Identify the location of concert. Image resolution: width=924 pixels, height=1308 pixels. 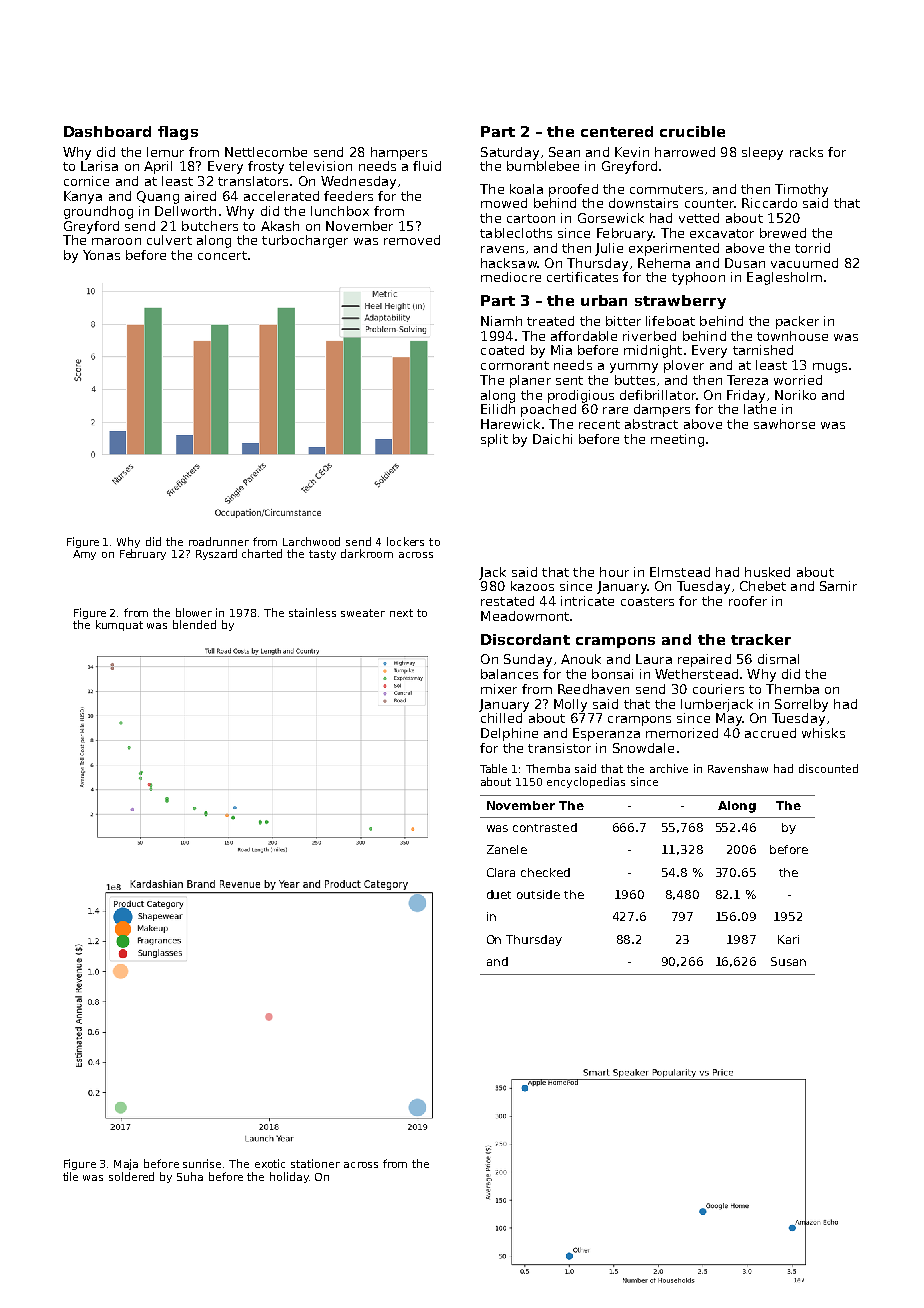
(222, 255).
